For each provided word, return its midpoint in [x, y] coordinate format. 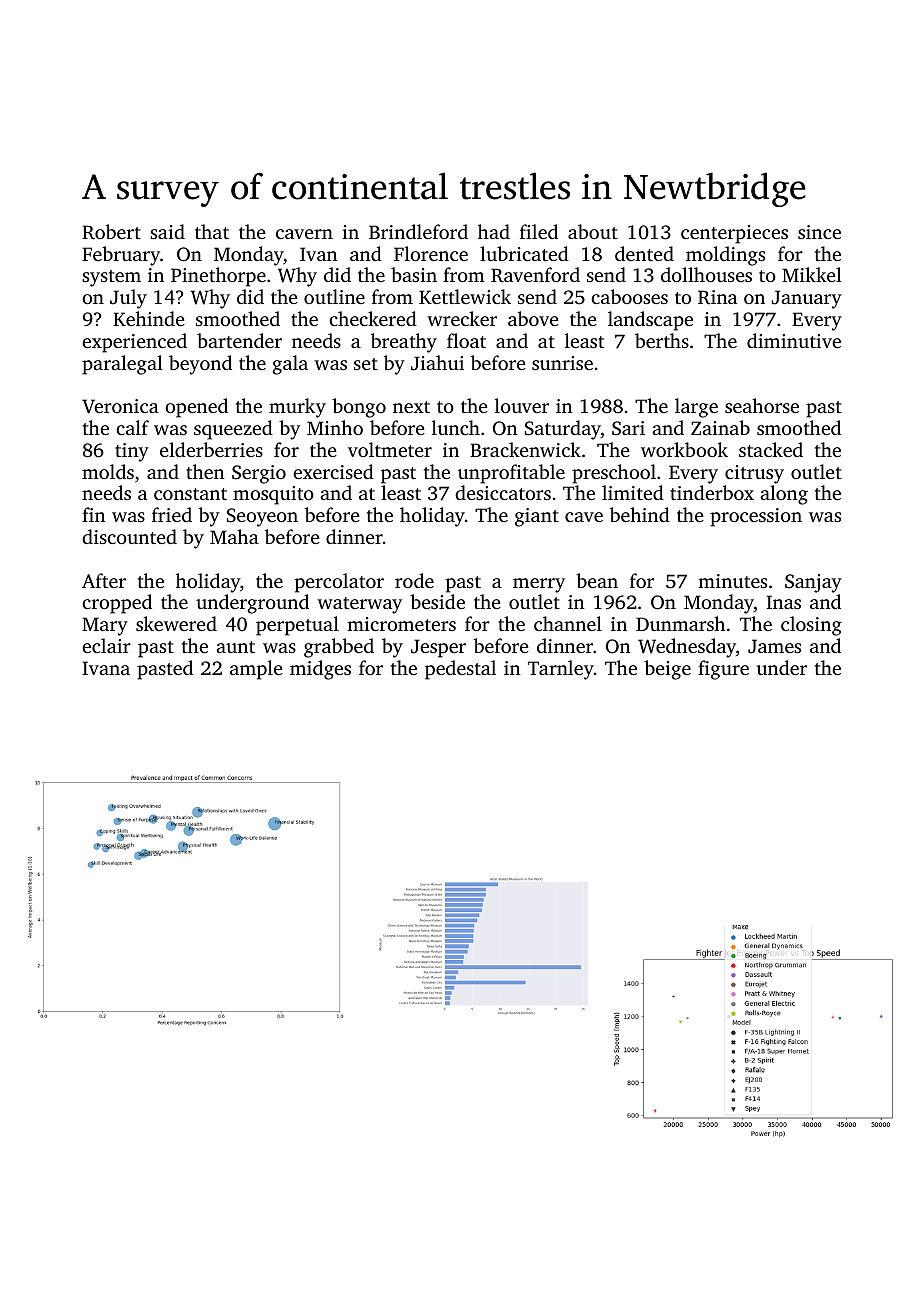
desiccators [503, 492]
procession [756, 517]
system [111, 278]
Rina [717, 297]
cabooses [629, 296]
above [533, 318]
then [205, 471]
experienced [134, 343]
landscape [650, 321]
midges [320, 670]
